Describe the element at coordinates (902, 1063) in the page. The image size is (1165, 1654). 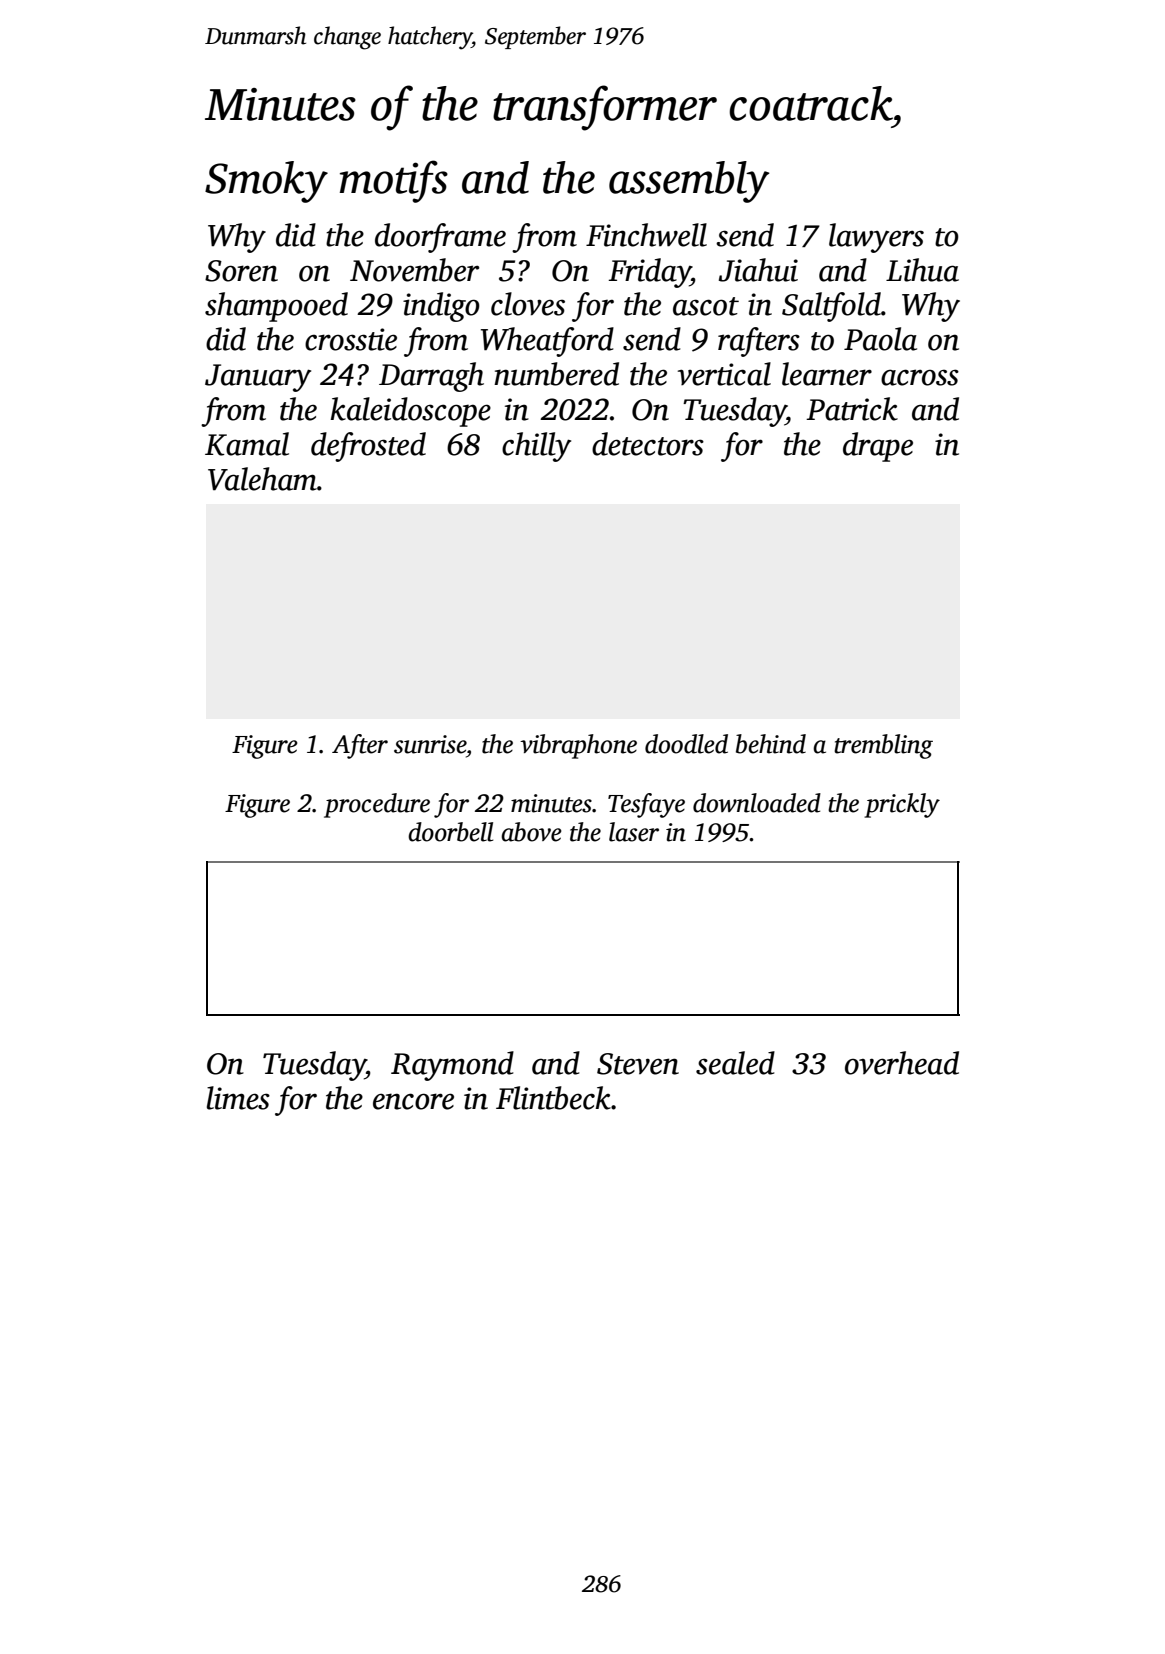
I see `overhead` at that location.
